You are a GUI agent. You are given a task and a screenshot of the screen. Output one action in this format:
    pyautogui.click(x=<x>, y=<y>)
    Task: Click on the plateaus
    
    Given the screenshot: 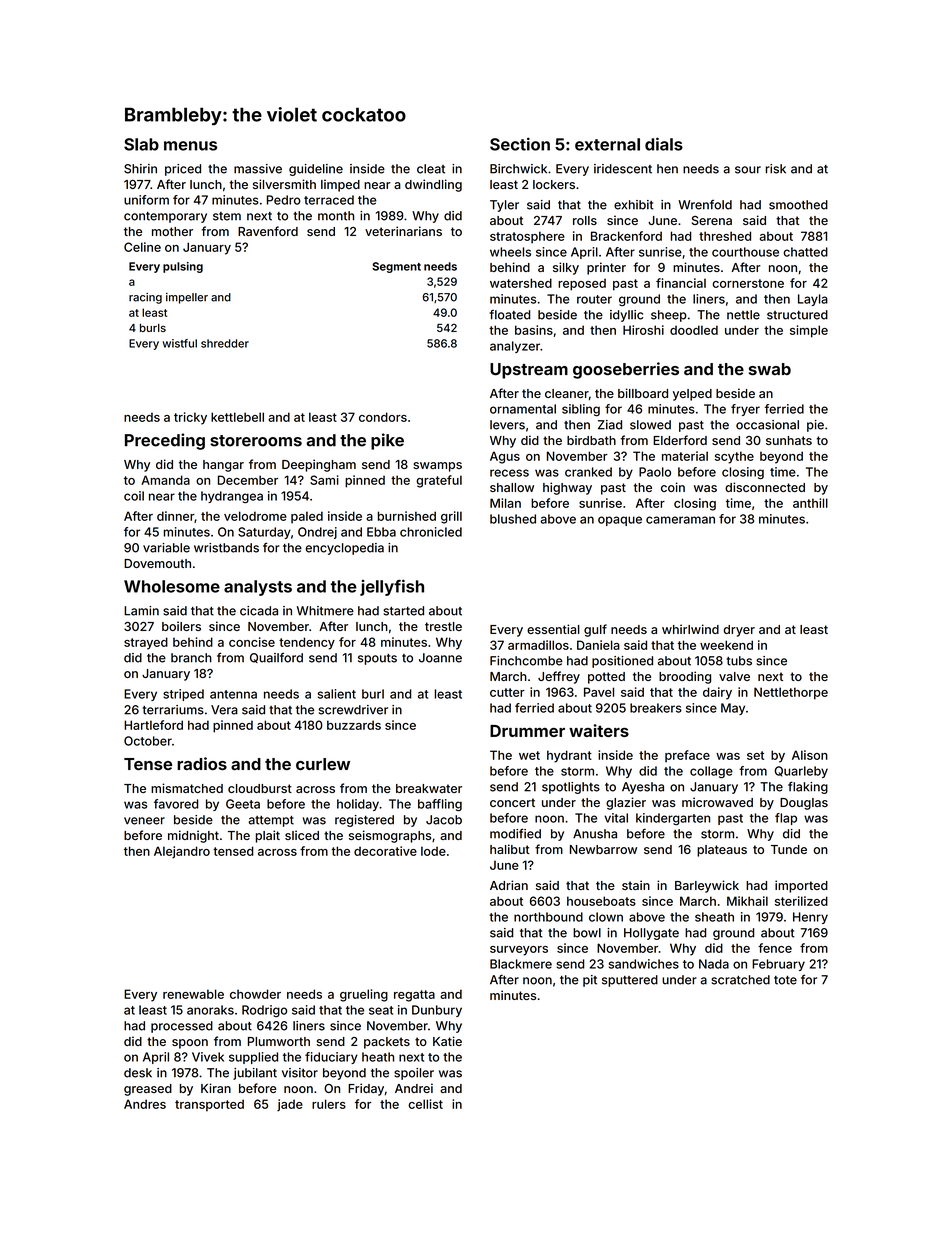 What is the action you would take?
    pyautogui.click(x=722, y=851)
